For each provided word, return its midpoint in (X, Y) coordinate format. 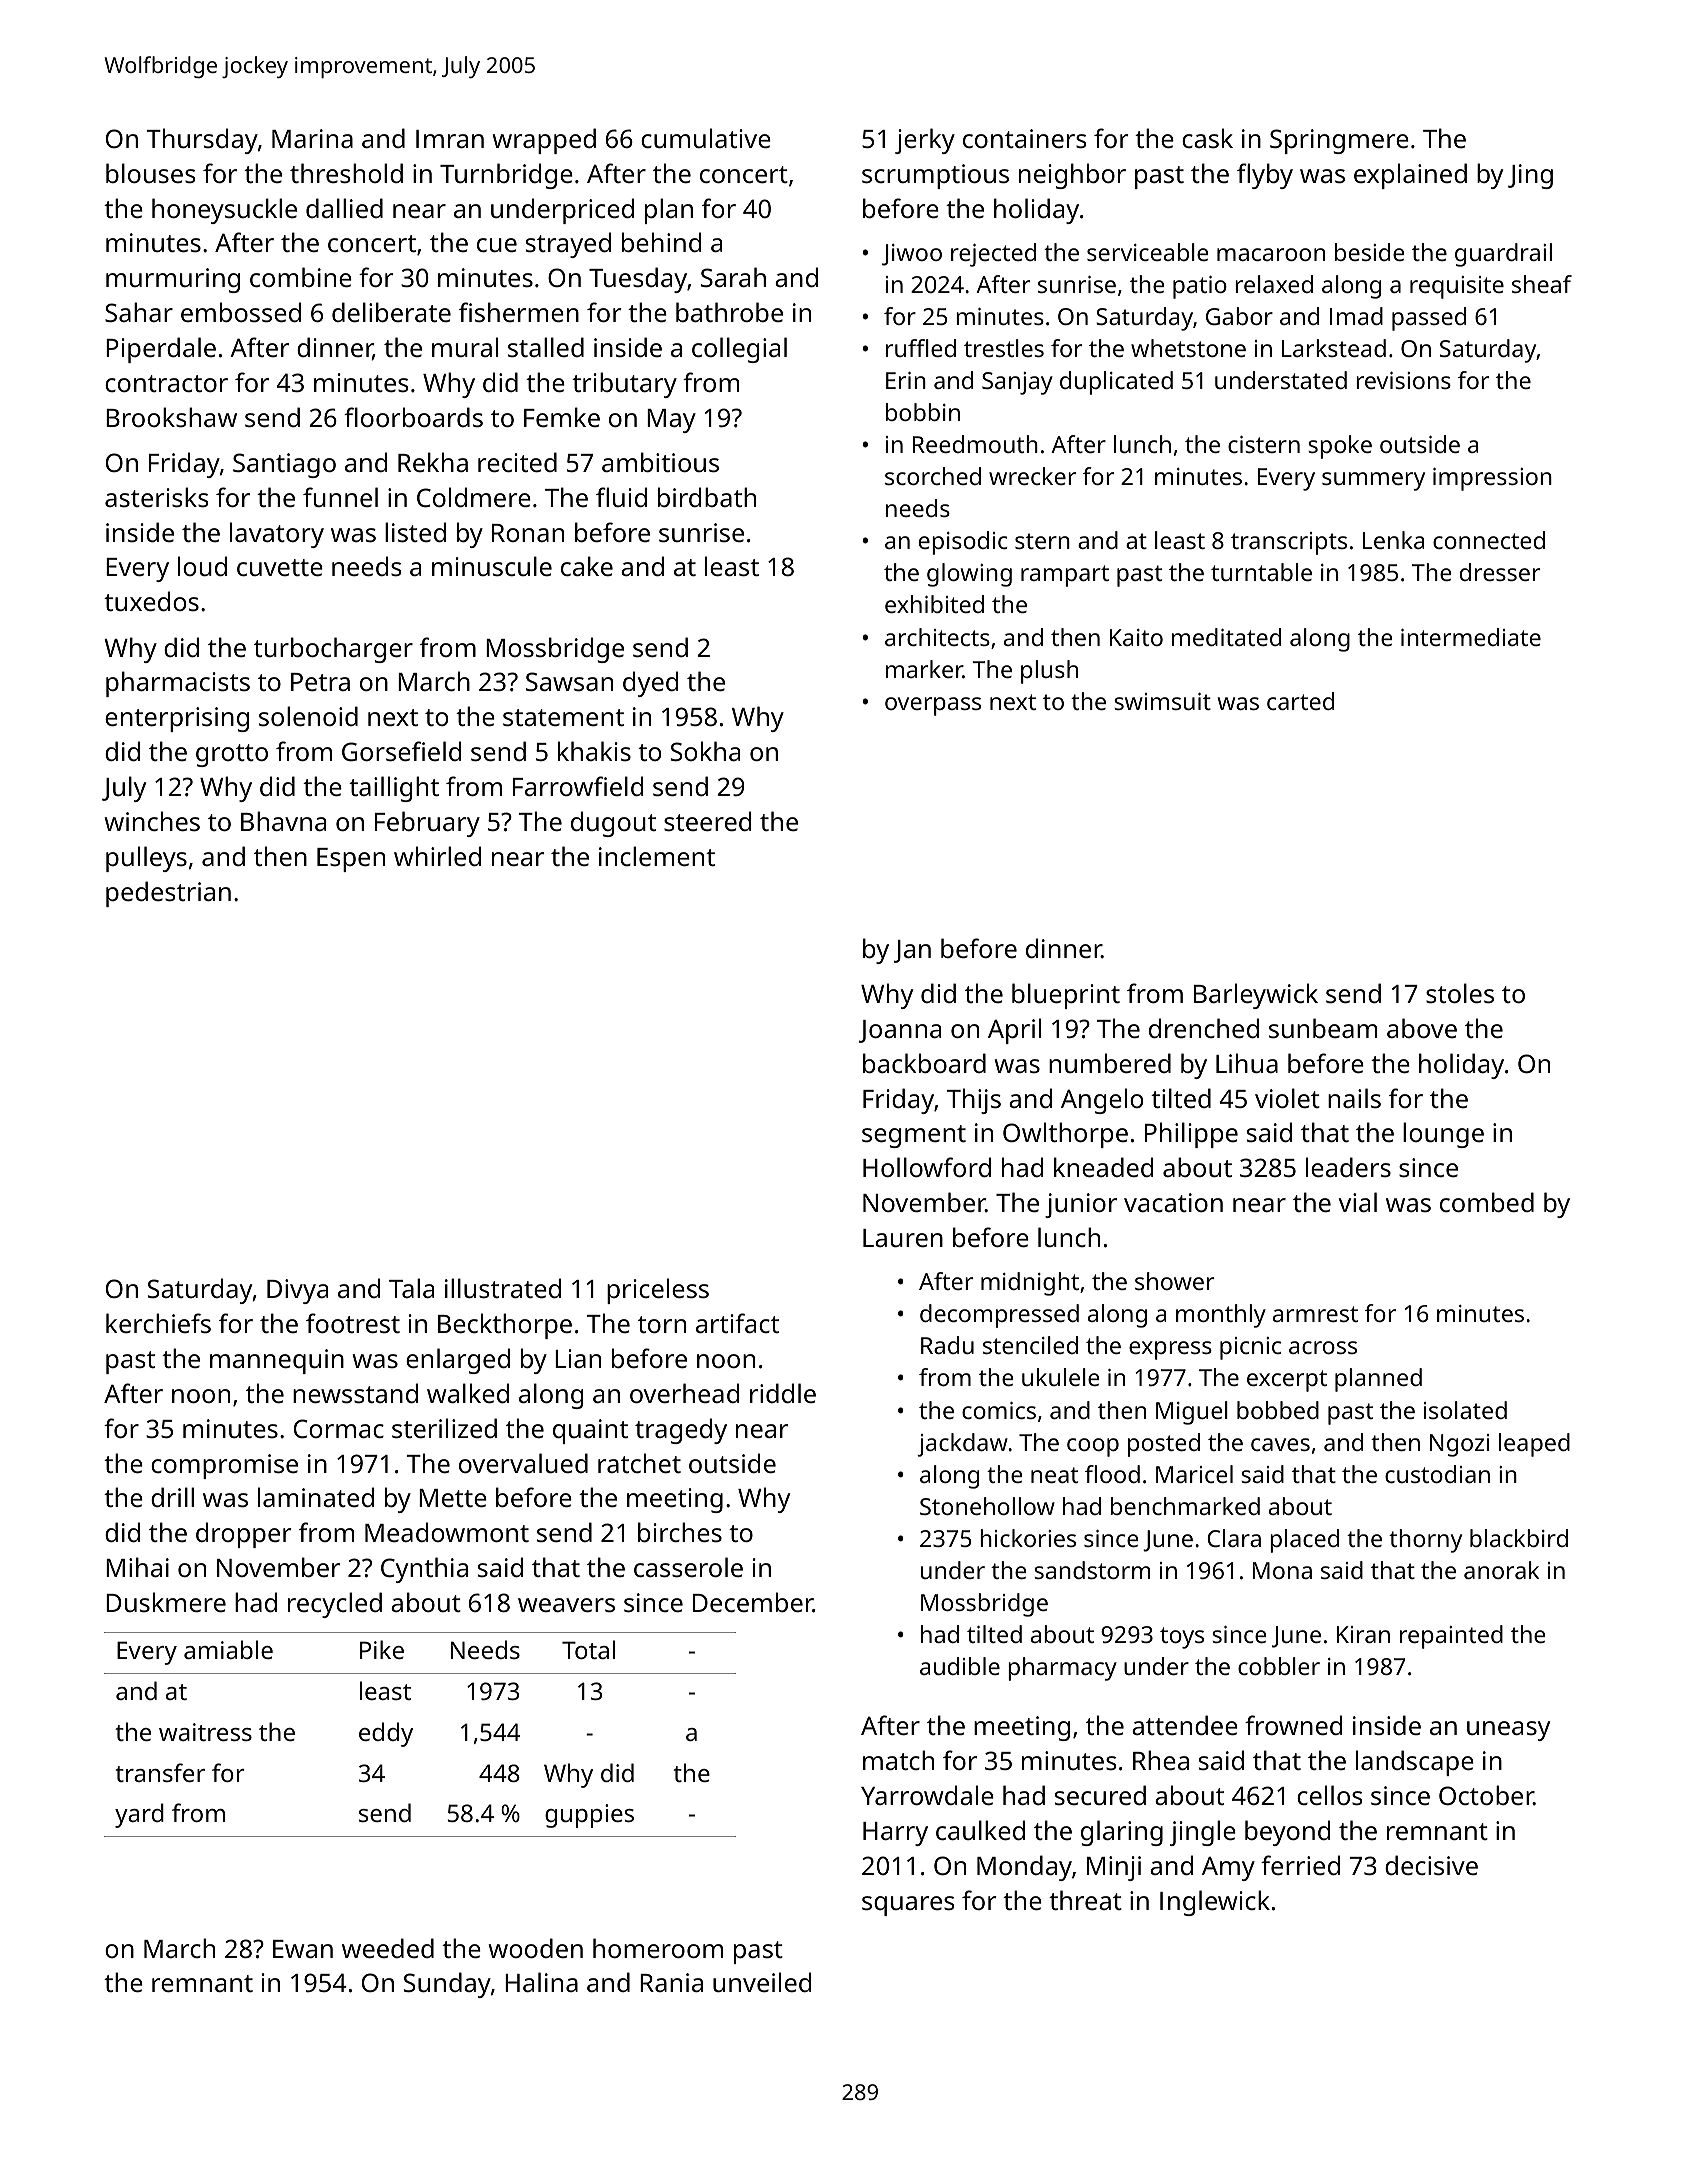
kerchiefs (158, 1323)
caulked (980, 1830)
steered (707, 821)
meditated (1226, 637)
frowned (1293, 1725)
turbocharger (333, 650)
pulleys (146, 859)
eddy (386, 1734)
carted (1300, 701)
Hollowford (927, 1167)
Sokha (705, 751)
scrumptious (935, 176)
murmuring (173, 280)
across (1323, 1347)
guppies (589, 1816)
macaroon (1271, 254)
